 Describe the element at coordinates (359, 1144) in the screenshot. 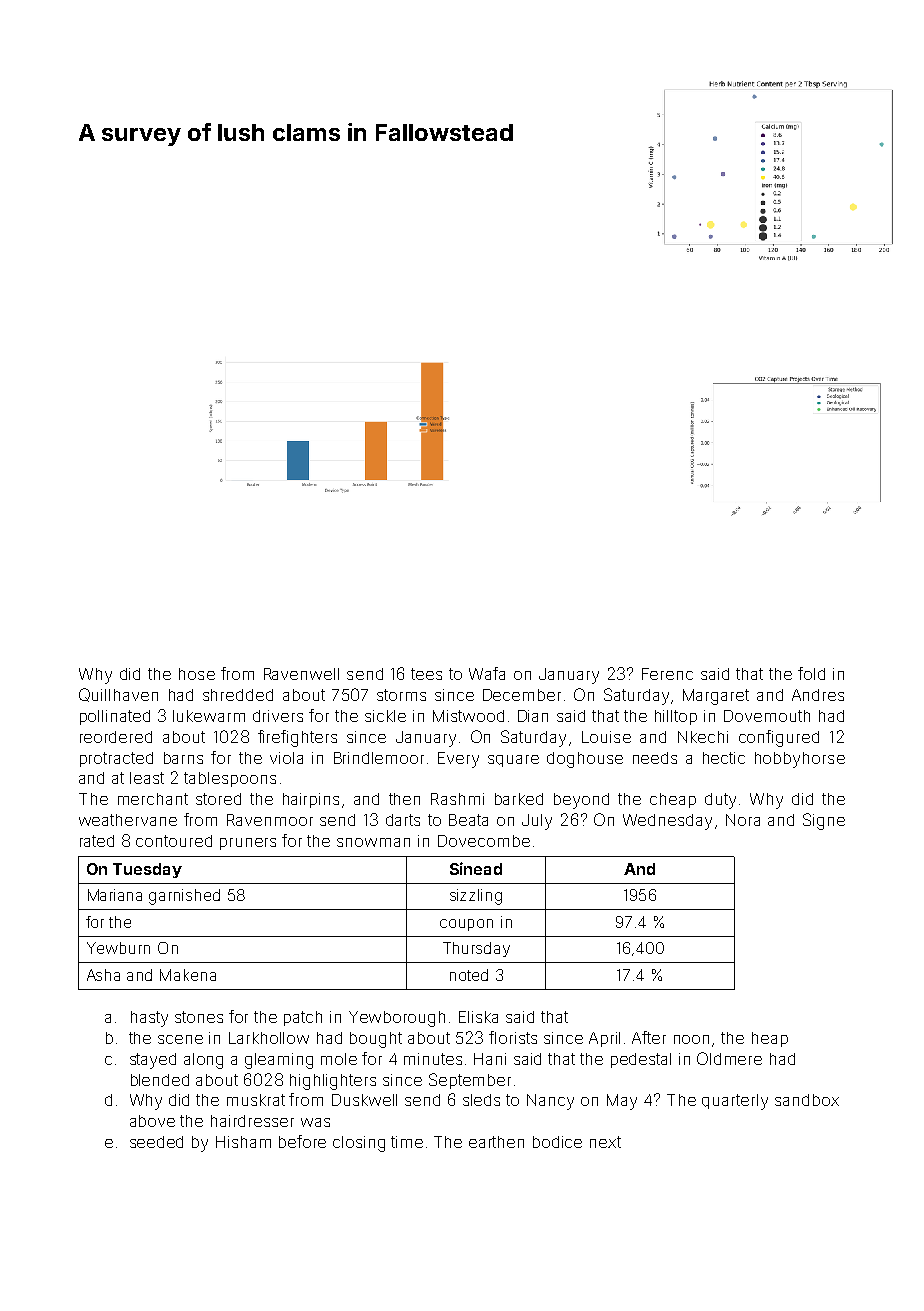

I see `closing` at that location.
